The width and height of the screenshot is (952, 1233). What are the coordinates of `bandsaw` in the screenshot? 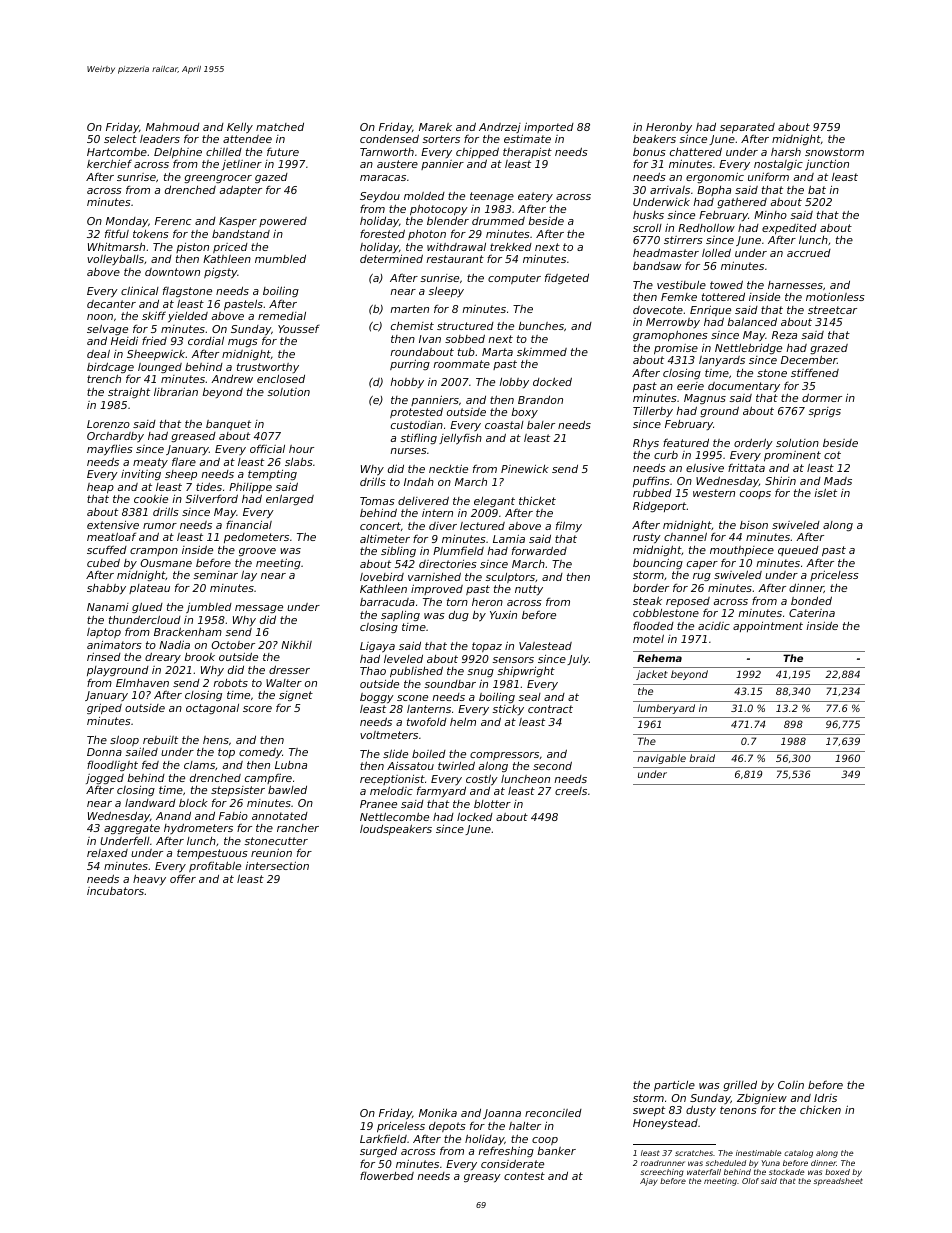 It's located at (657, 266).
